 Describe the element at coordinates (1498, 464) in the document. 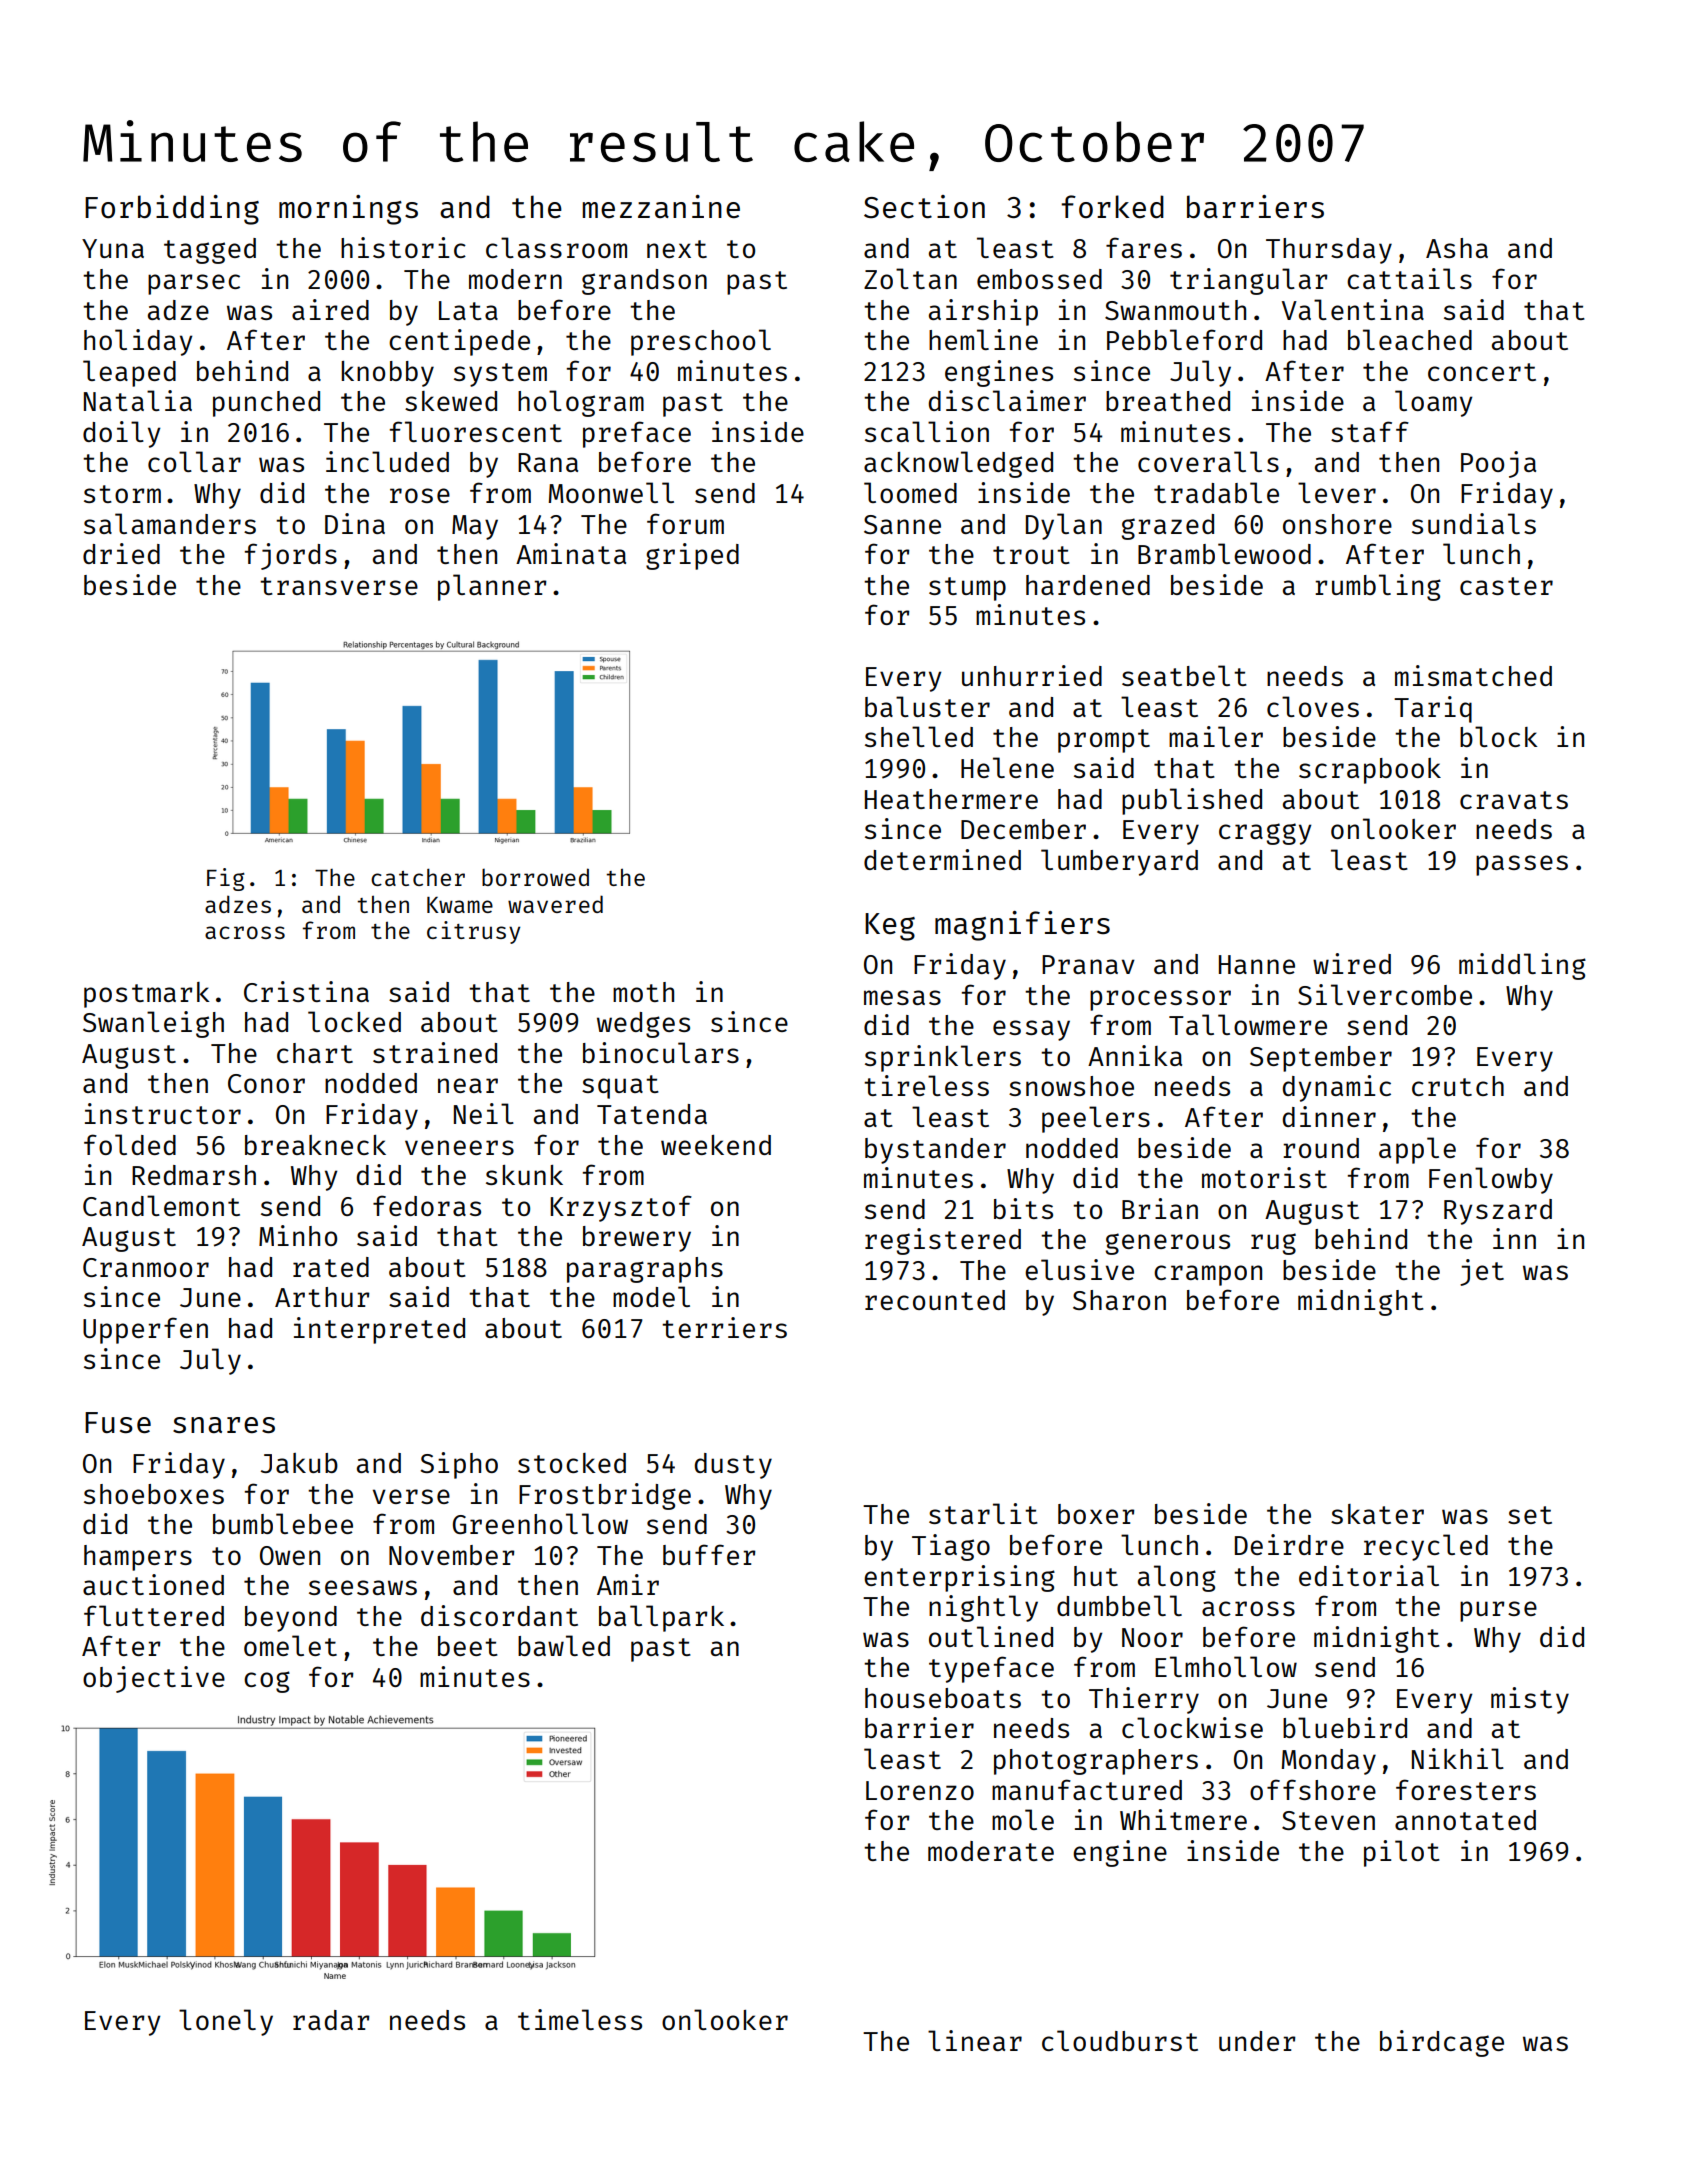

I see `Pooja` at that location.
